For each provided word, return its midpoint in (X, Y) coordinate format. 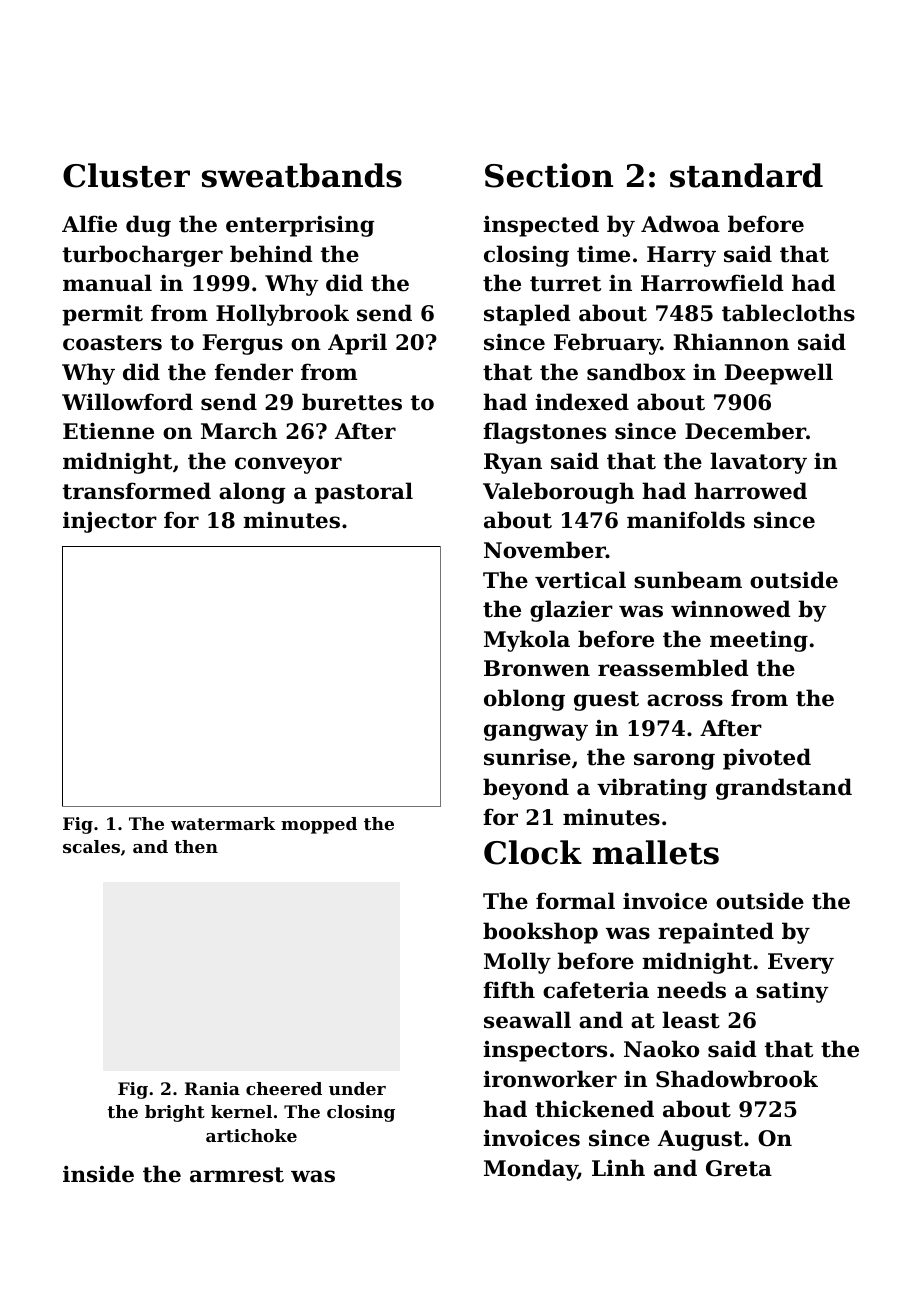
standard (746, 175)
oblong (524, 700)
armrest (237, 1175)
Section (549, 175)
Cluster (126, 175)
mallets (656, 852)
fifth (509, 990)
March (239, 431)
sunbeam (688, 580)
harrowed (750, 491)
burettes (352, 402)
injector (110, 522)
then (196, 846)
